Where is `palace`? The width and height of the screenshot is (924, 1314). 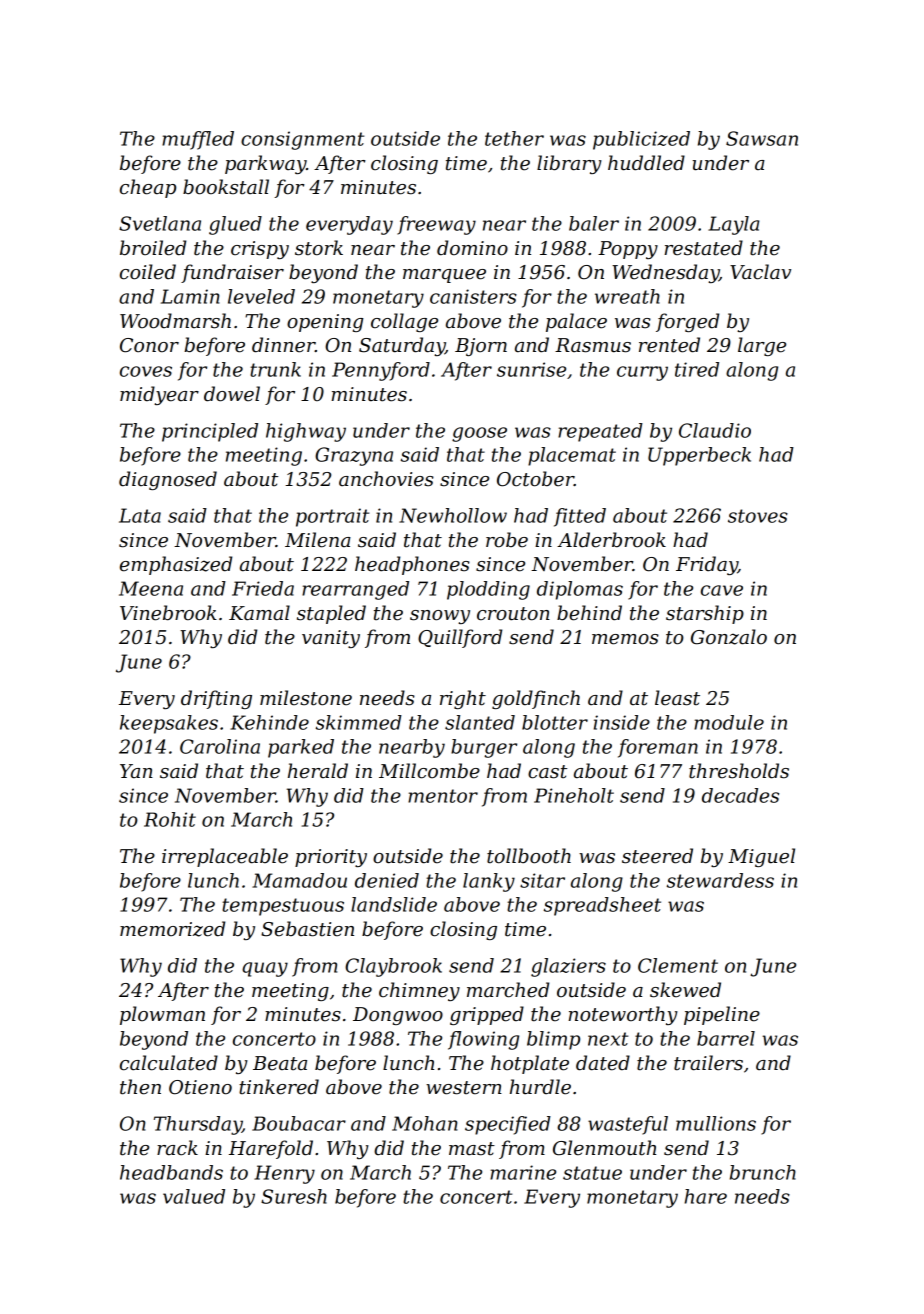 palace is located at coordinates (576, 322).
